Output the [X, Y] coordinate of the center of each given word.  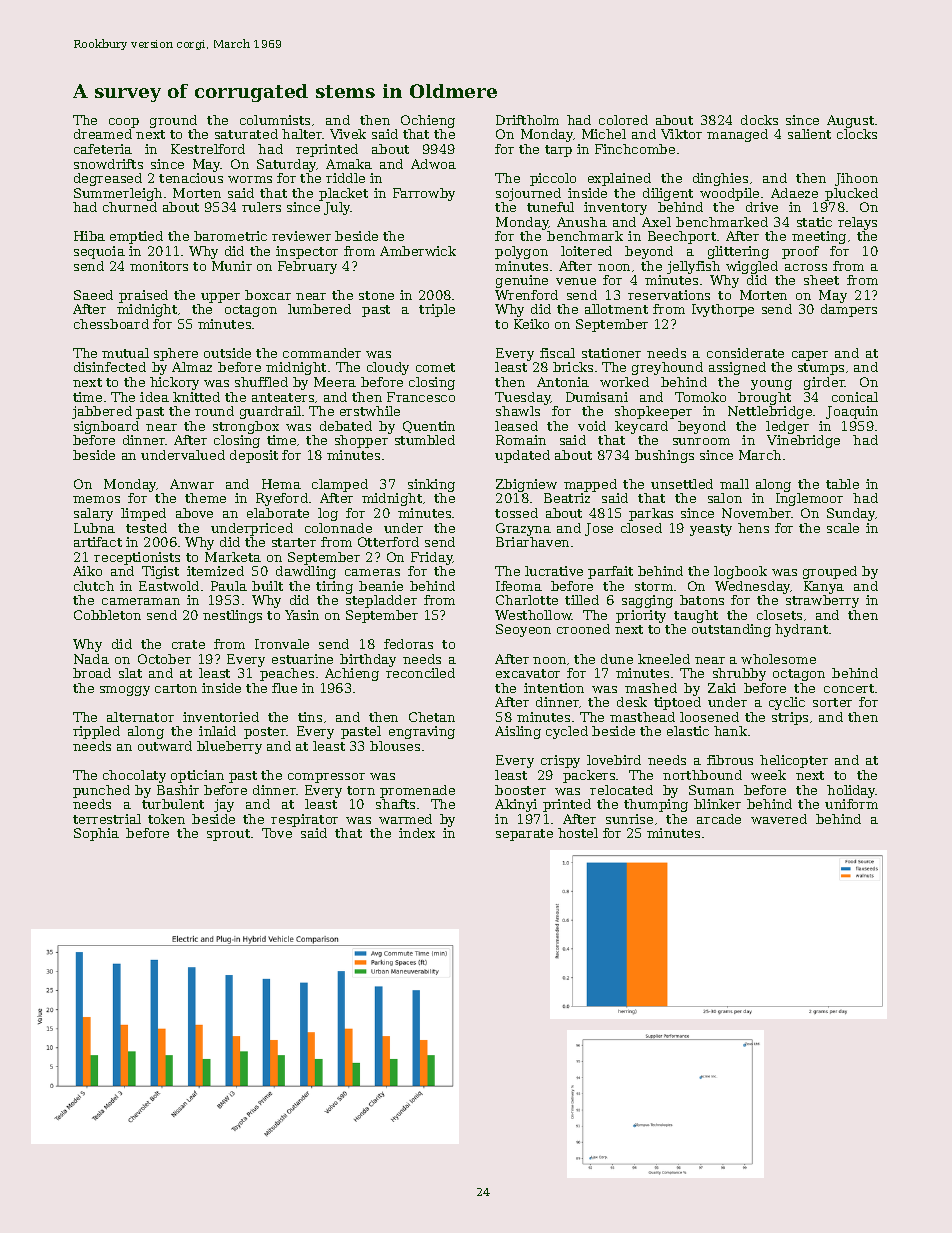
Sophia [96, 834]
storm [654, 586]
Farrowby [424, 194]
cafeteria [103, 149]
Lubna [94, 528]
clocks [857, 134]
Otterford [388, 542]
